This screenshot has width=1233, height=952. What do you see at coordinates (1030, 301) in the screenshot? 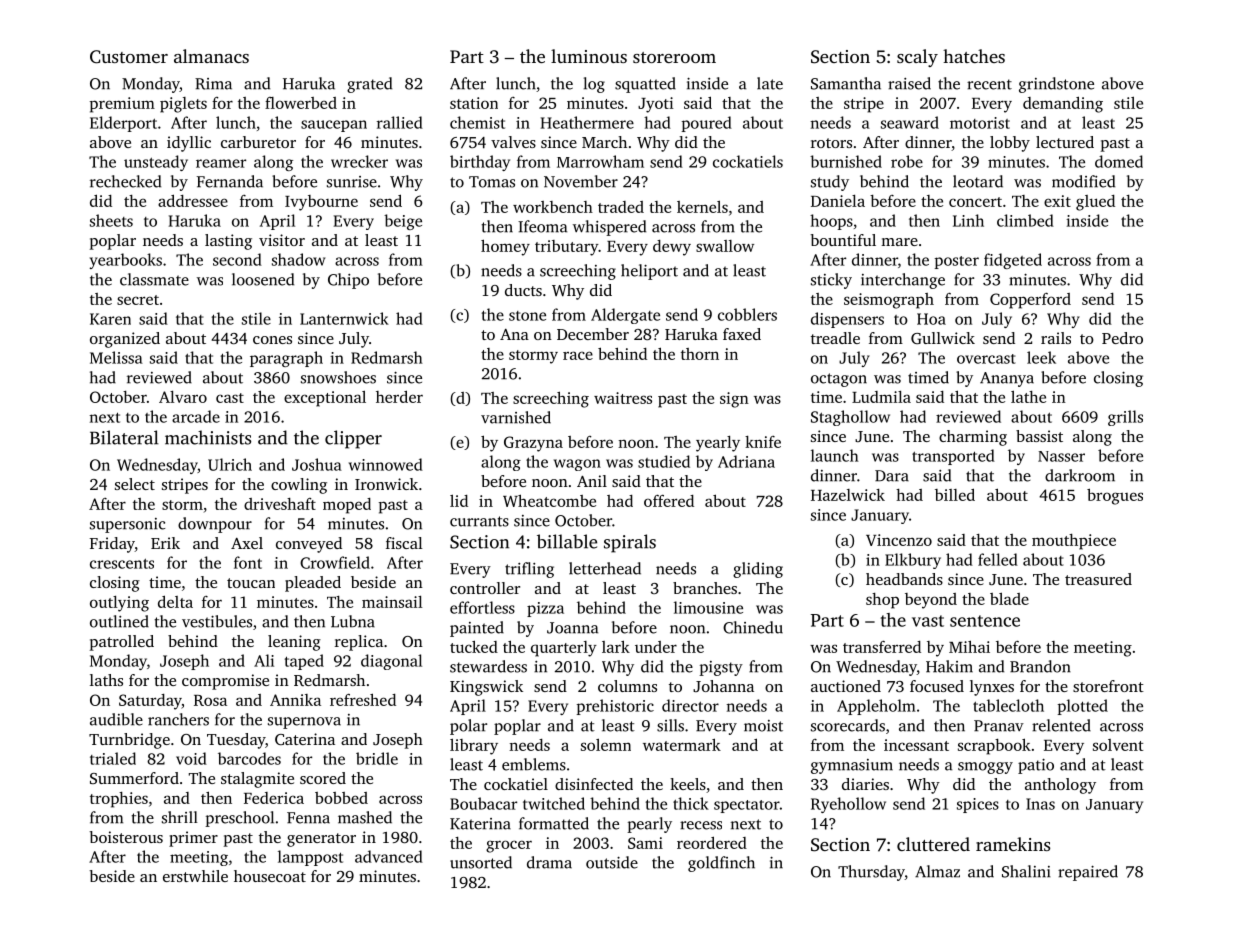
I see `Copperford` at bounding box center [1030, 301].
